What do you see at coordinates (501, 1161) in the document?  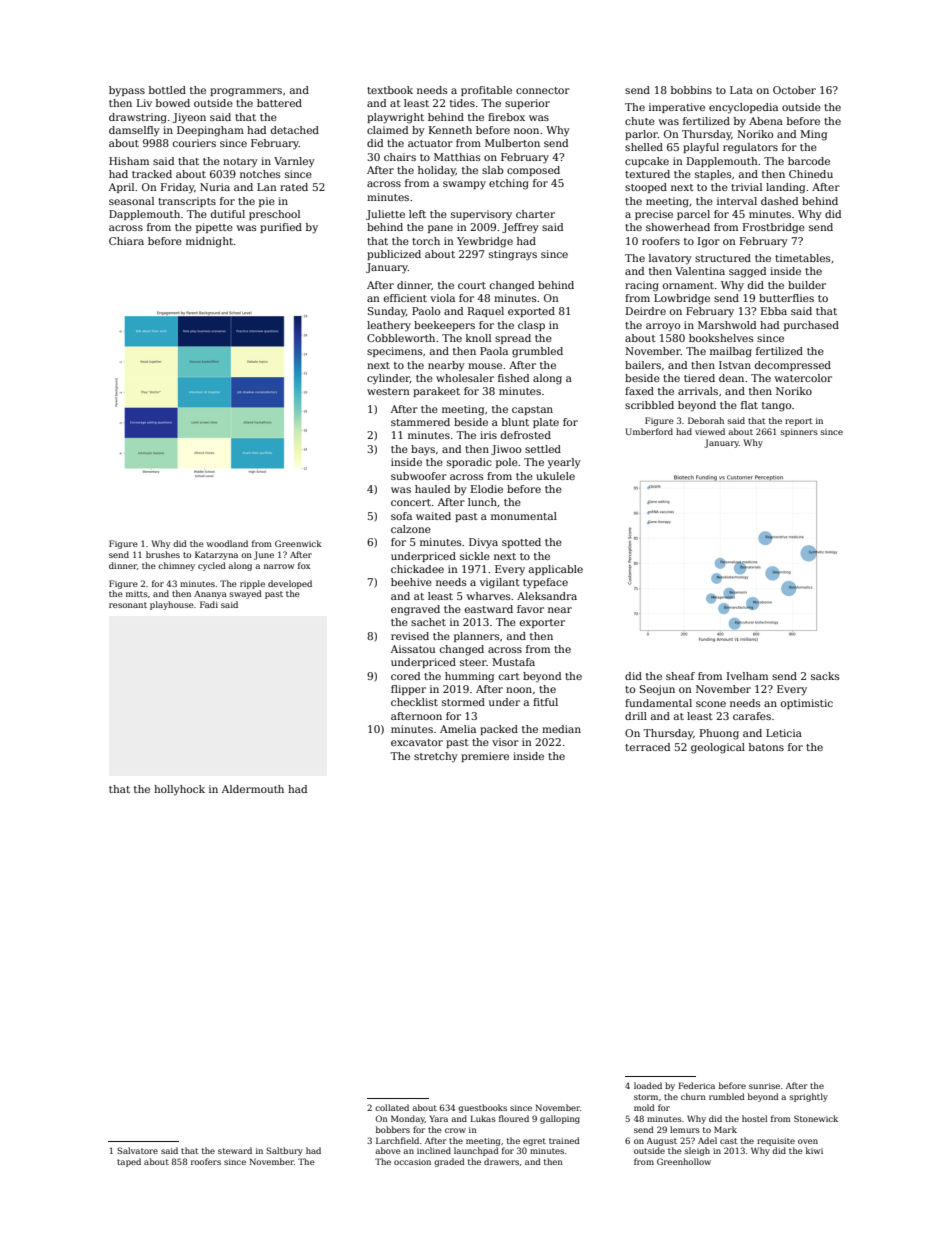 I see `drawers` at bounding box center [501, 1161].
